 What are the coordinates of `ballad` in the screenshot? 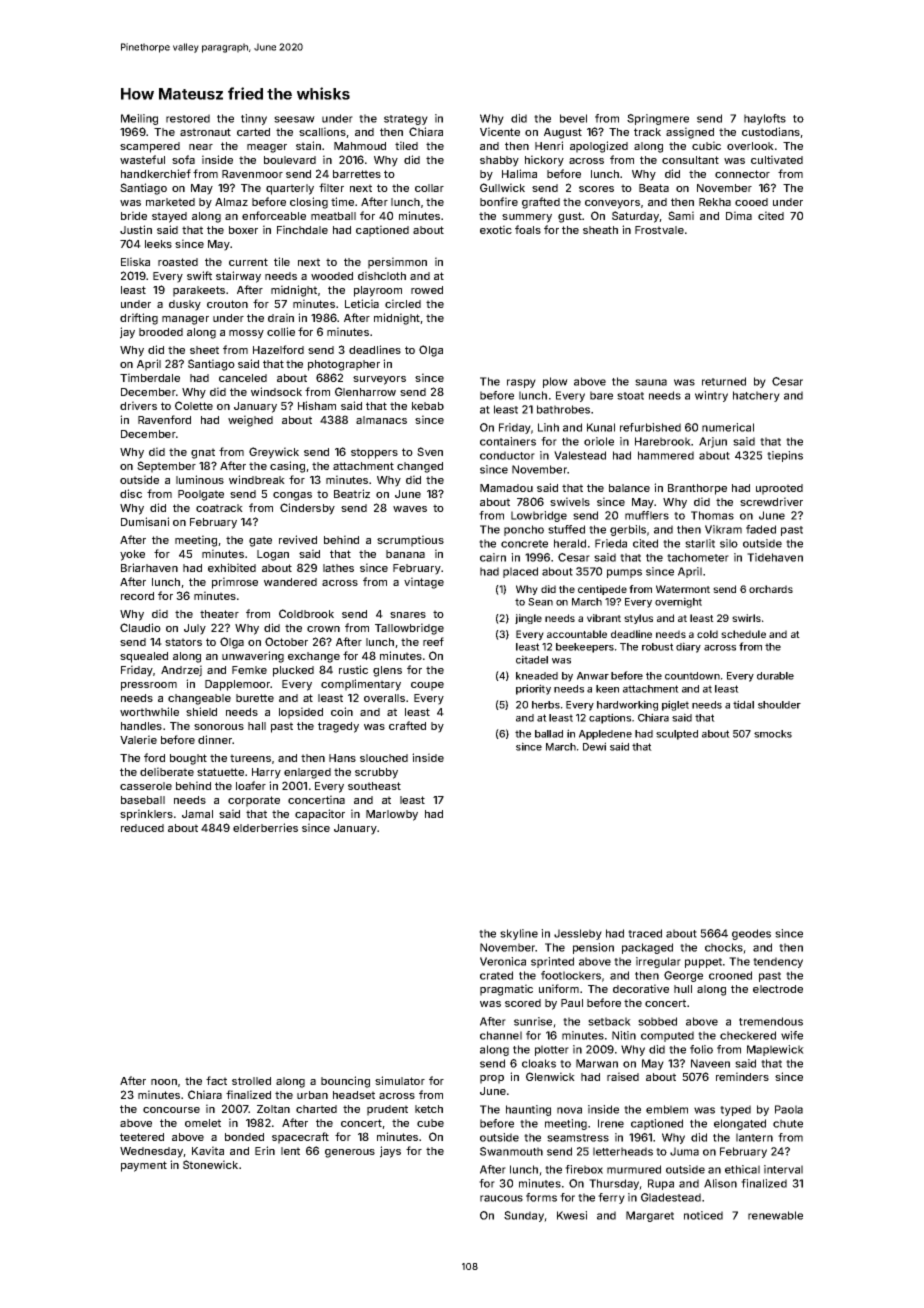 It's located at (549, 734).
